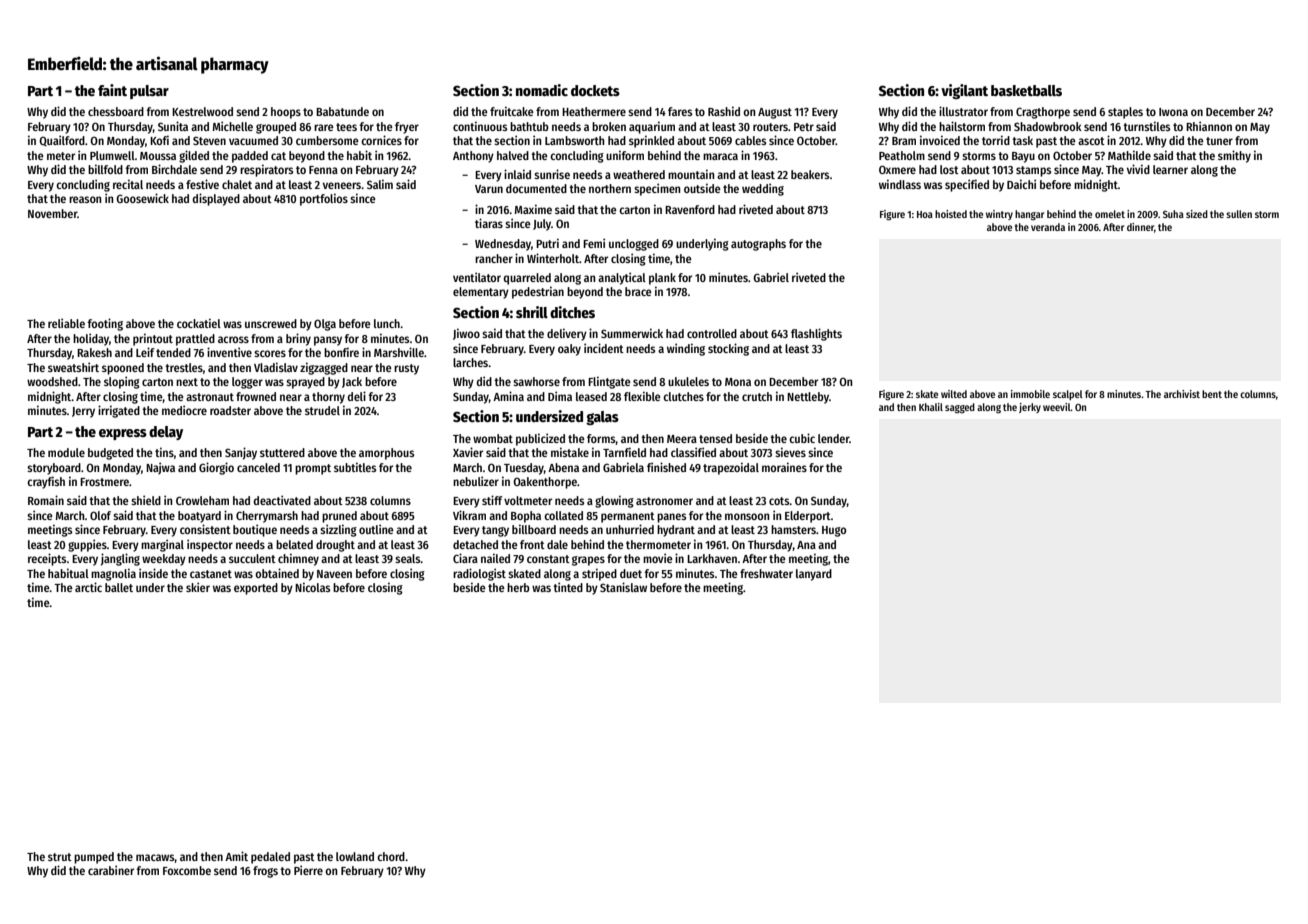 The image size is (1308, 924). I want to click on lowland, so click(355, 856).
